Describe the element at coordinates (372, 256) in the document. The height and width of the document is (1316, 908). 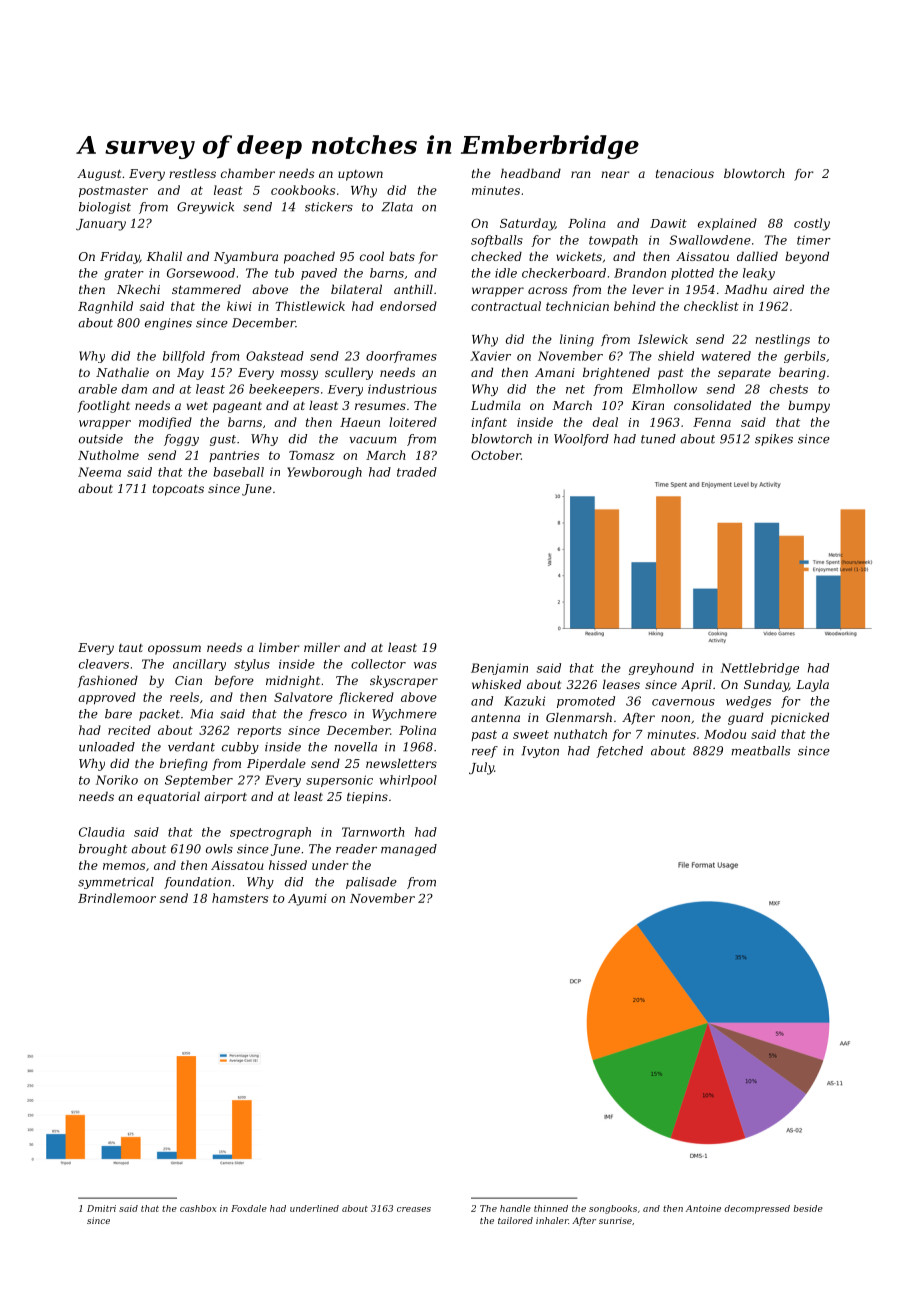
I see `cool` at that location.
